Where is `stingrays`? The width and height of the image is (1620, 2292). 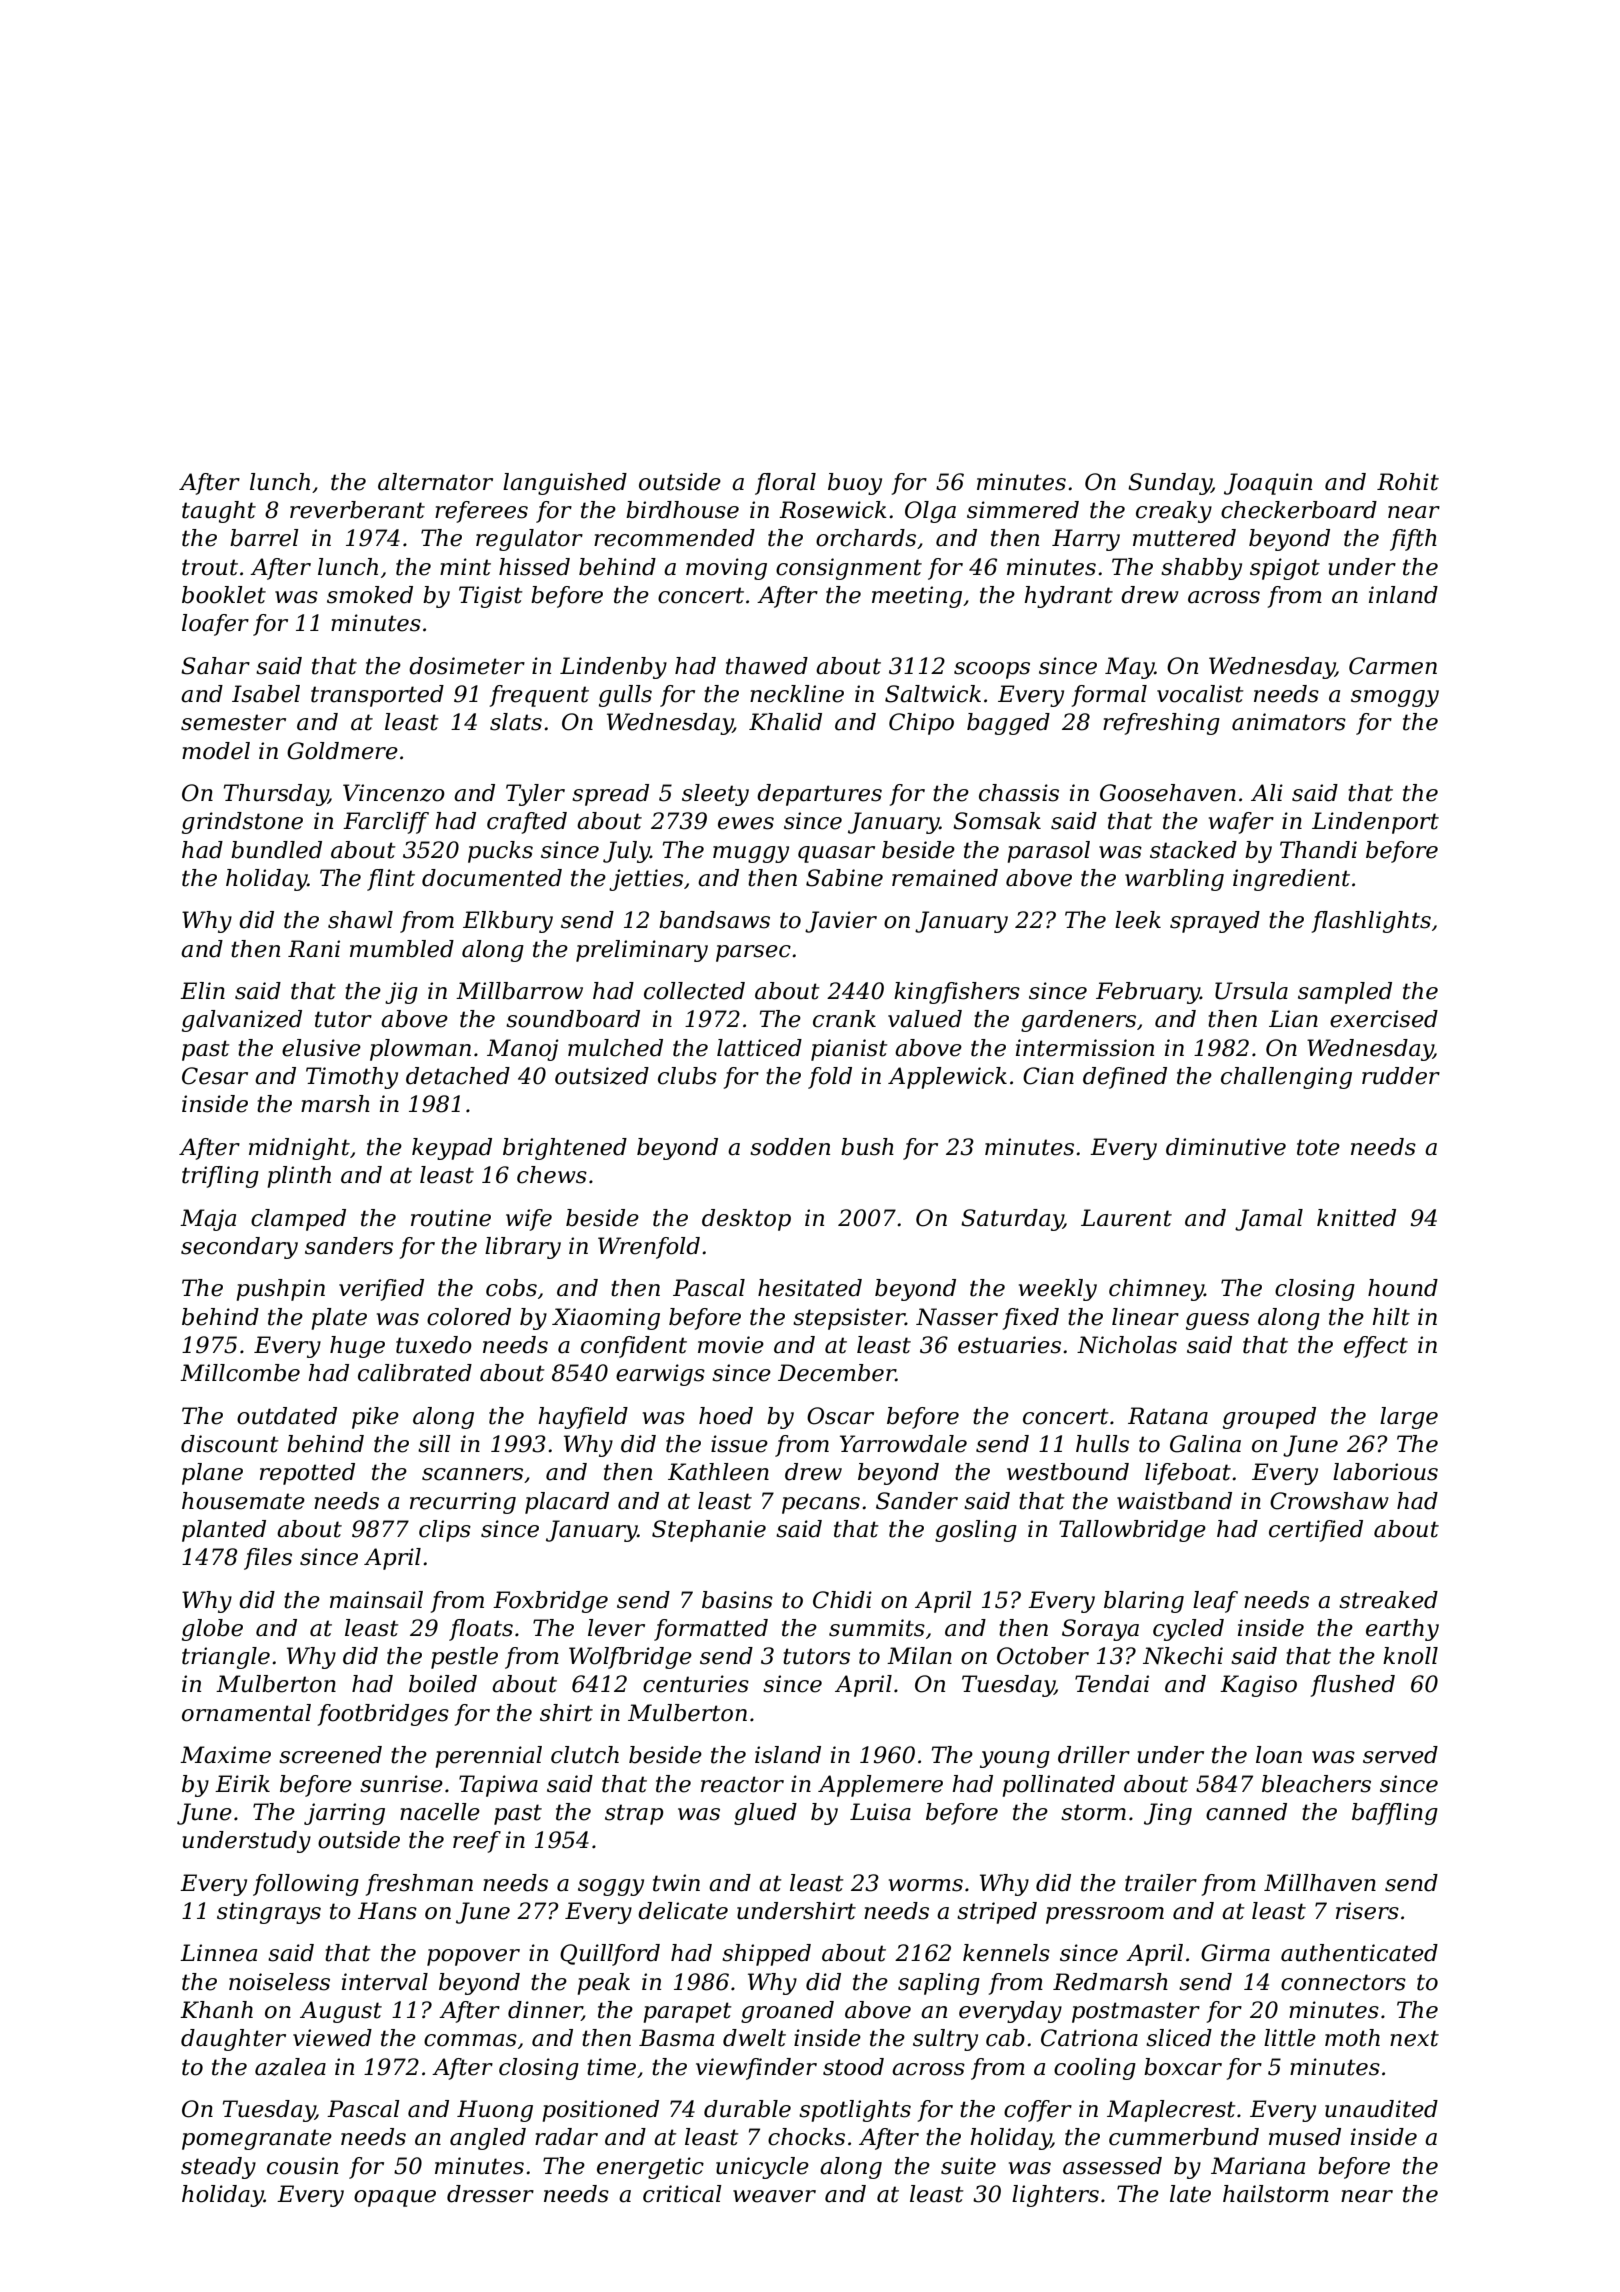
stingrays is located at coordinates (269, 1913).
